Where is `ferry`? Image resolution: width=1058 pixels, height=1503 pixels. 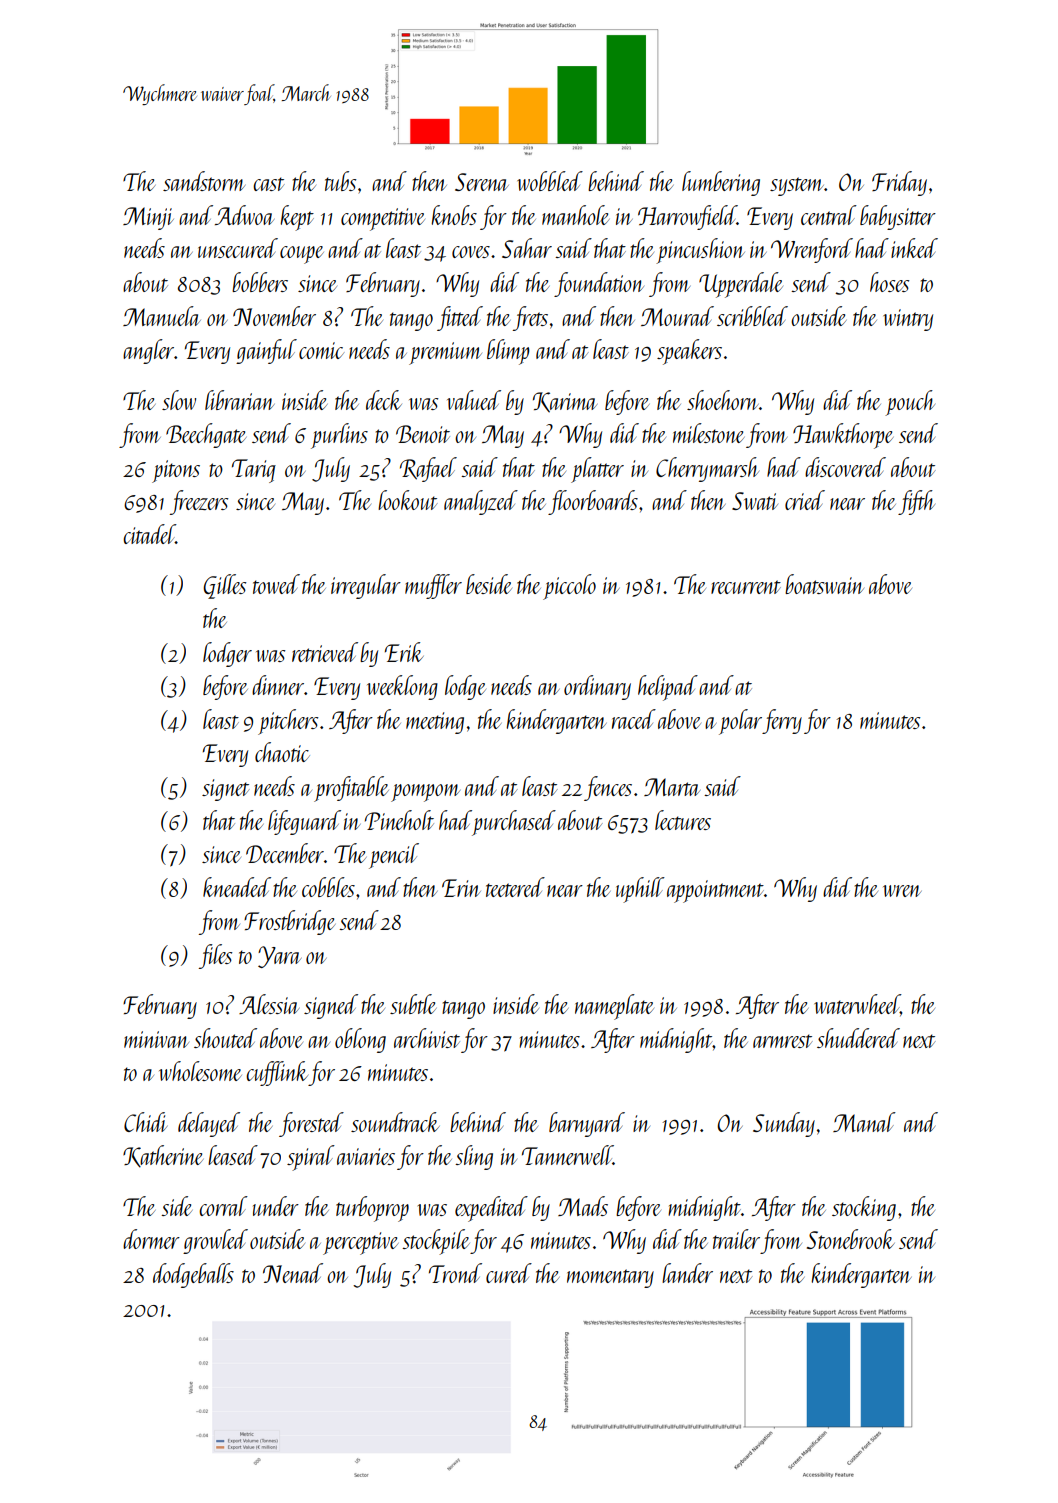 ferry is located at coordinates (782, 721).
